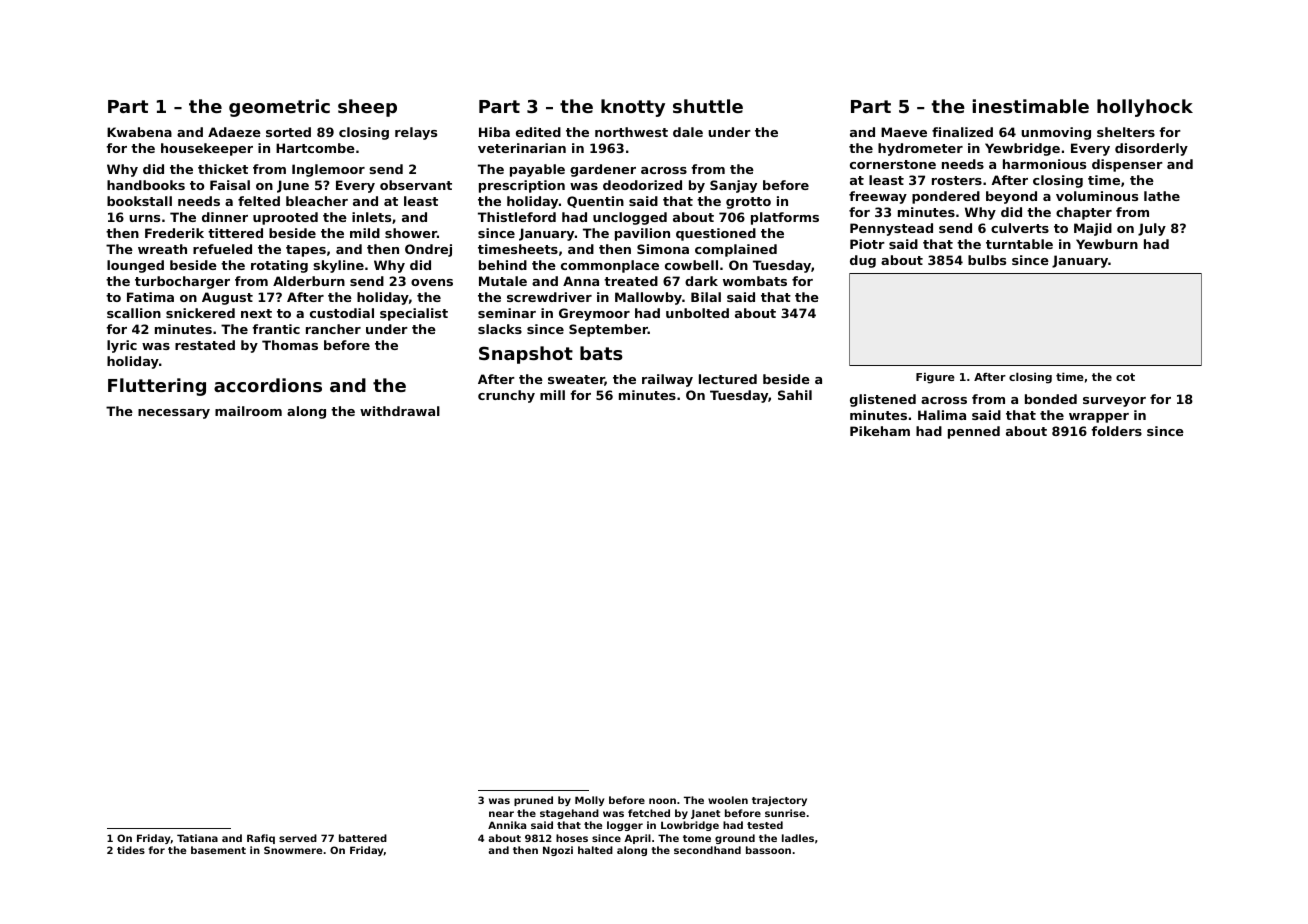  I want to click on necessary, so click(174, 414).
